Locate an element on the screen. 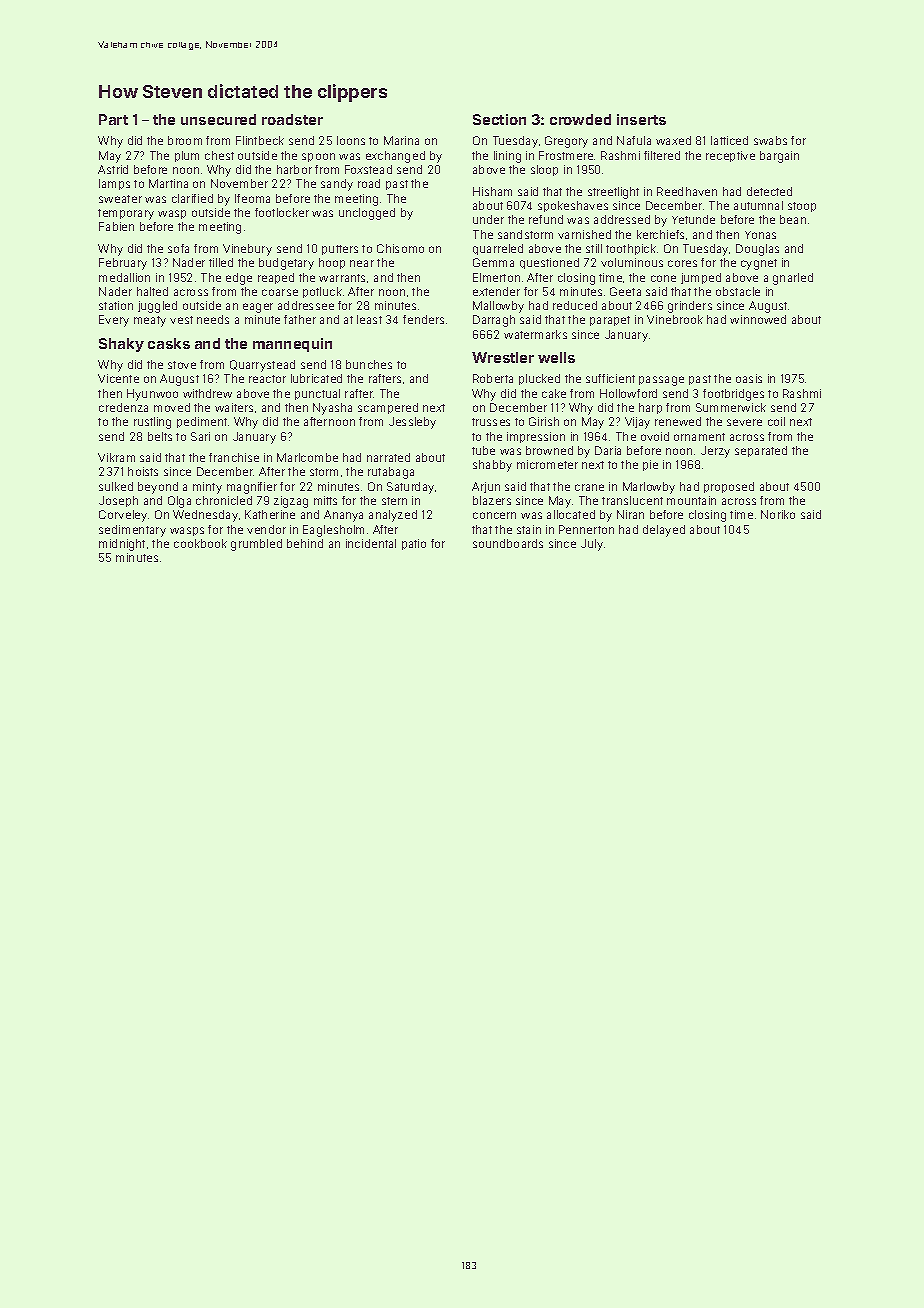 The height and width of the screenshot is (1308, 924). scampered is located at coordinates (388, 408).
